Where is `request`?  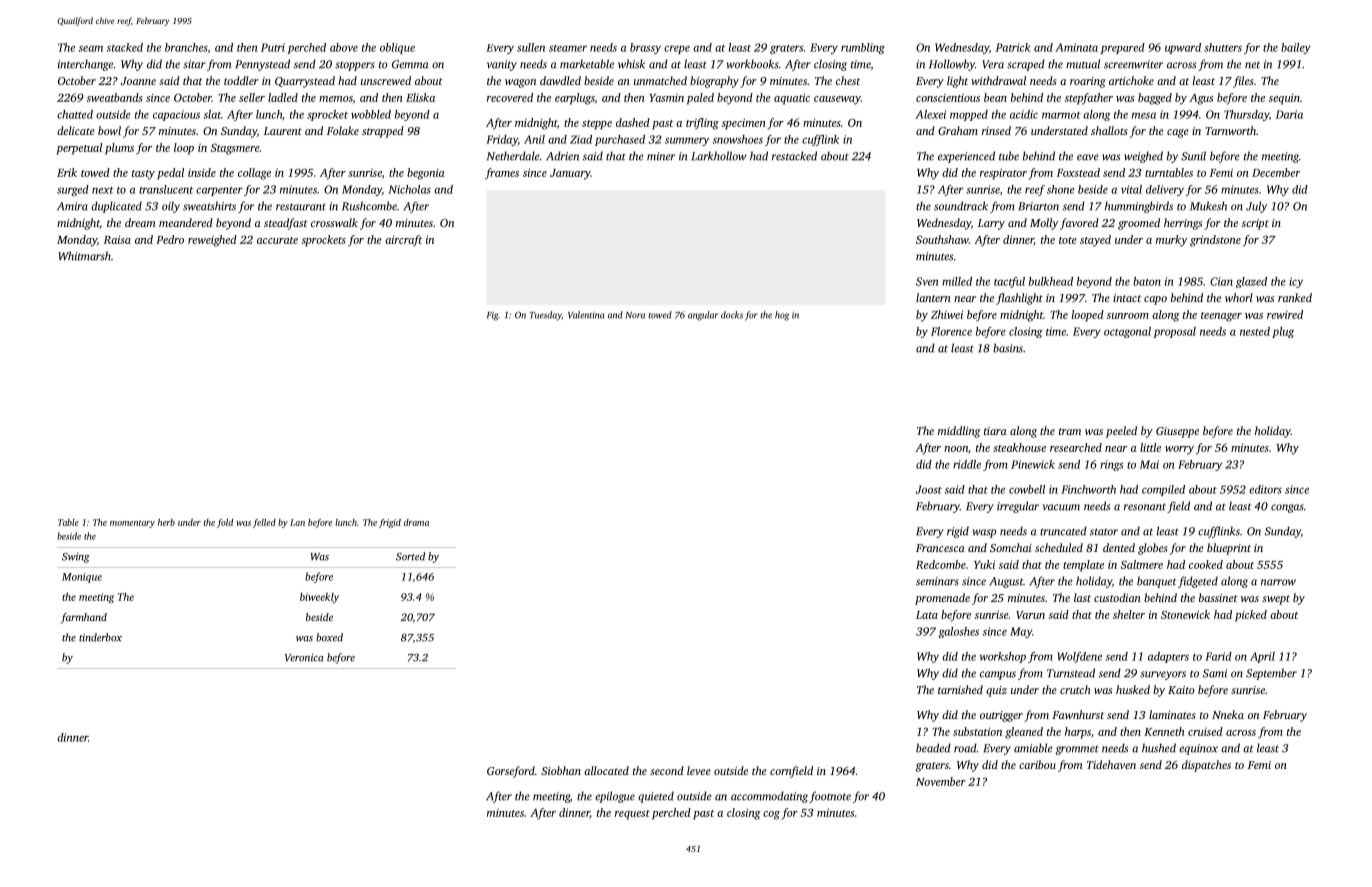 request is located at coordinates (632, 815).
